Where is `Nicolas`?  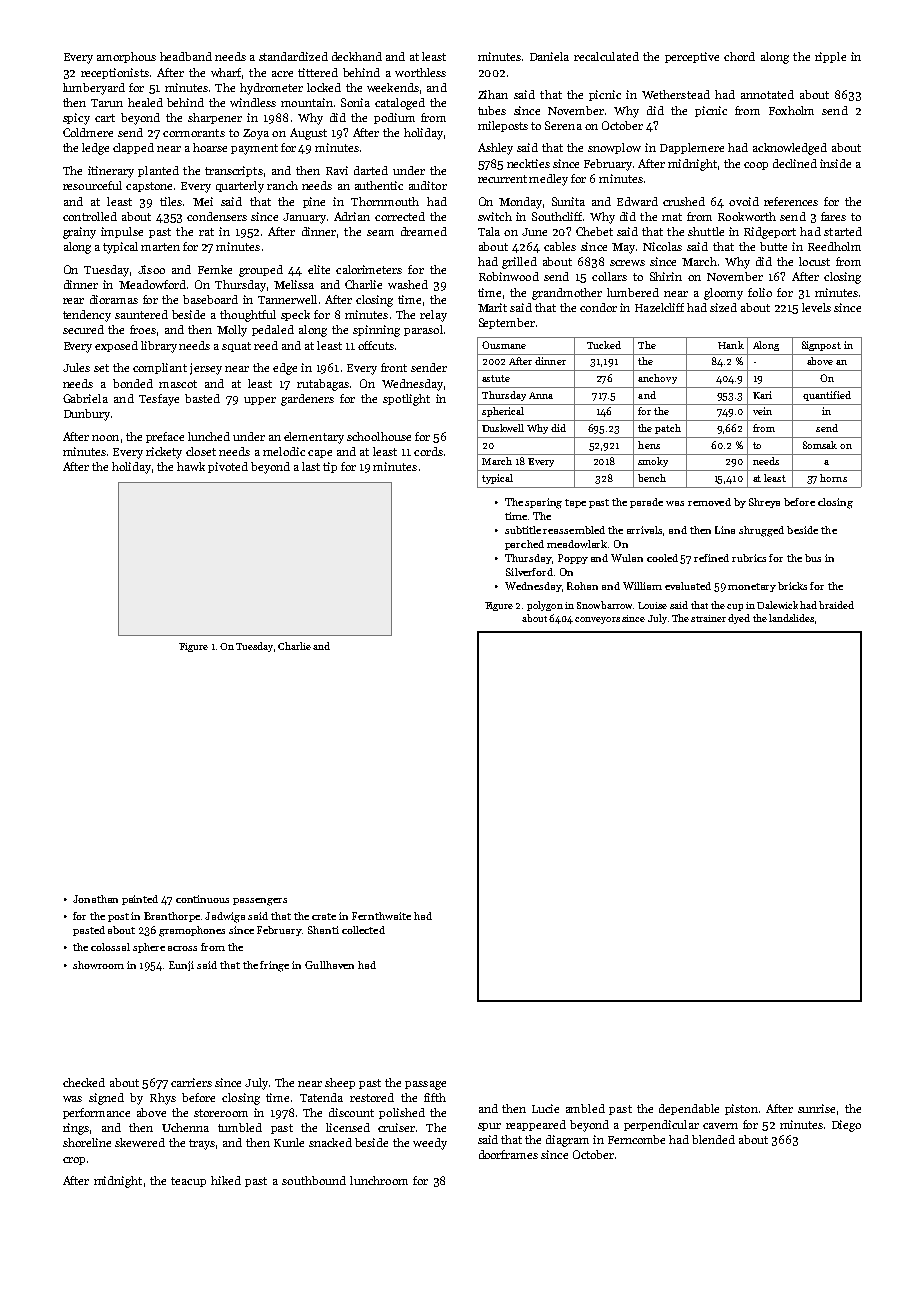
Nicolas is located at coordinates (662, 246).
